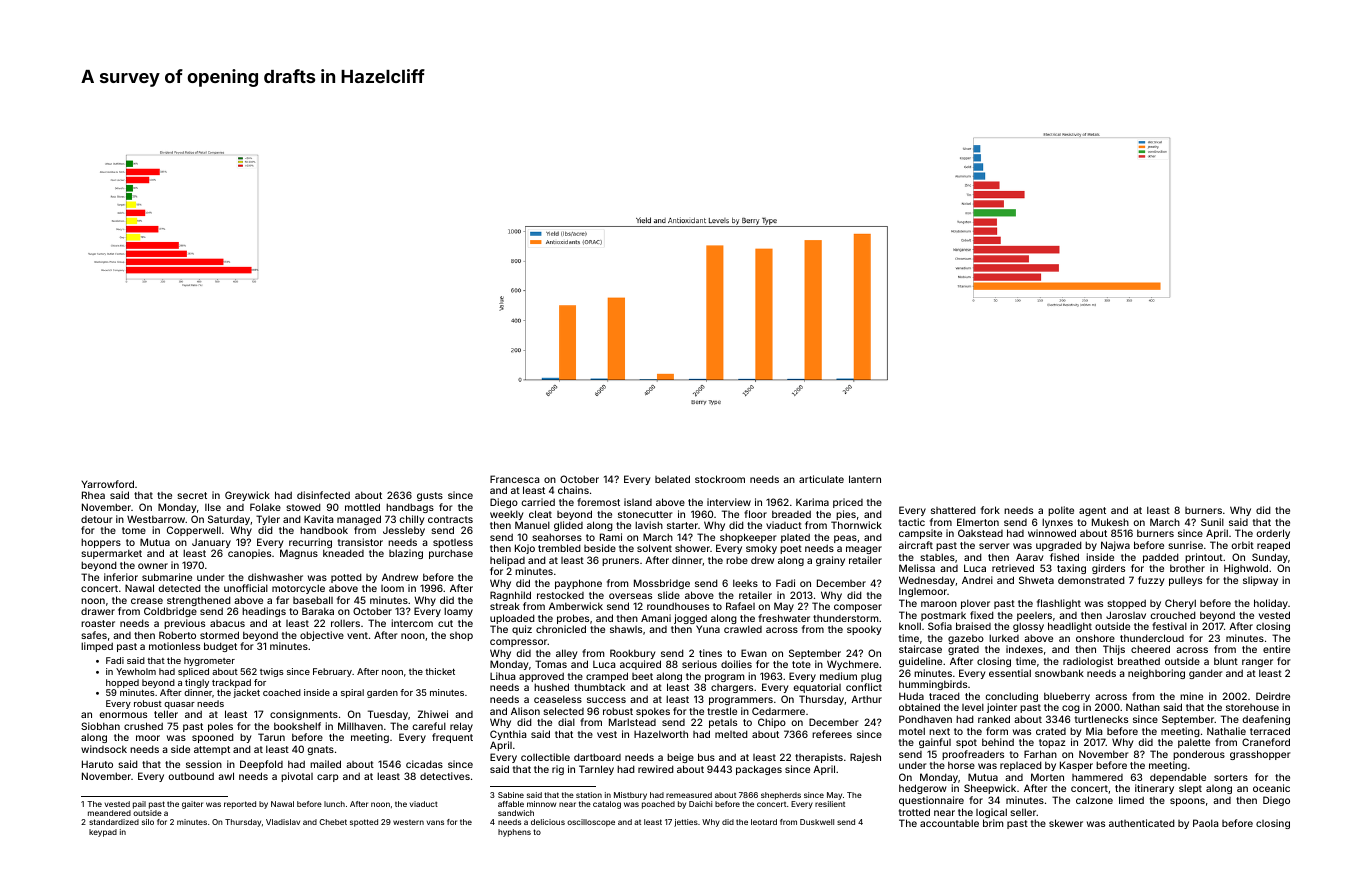 The width and height of the screenshot is (1372, 887). What do you see at coordinates (1088, 662) in the screenshot?
I see `radiologist` at bounding box center [1088, 662].
